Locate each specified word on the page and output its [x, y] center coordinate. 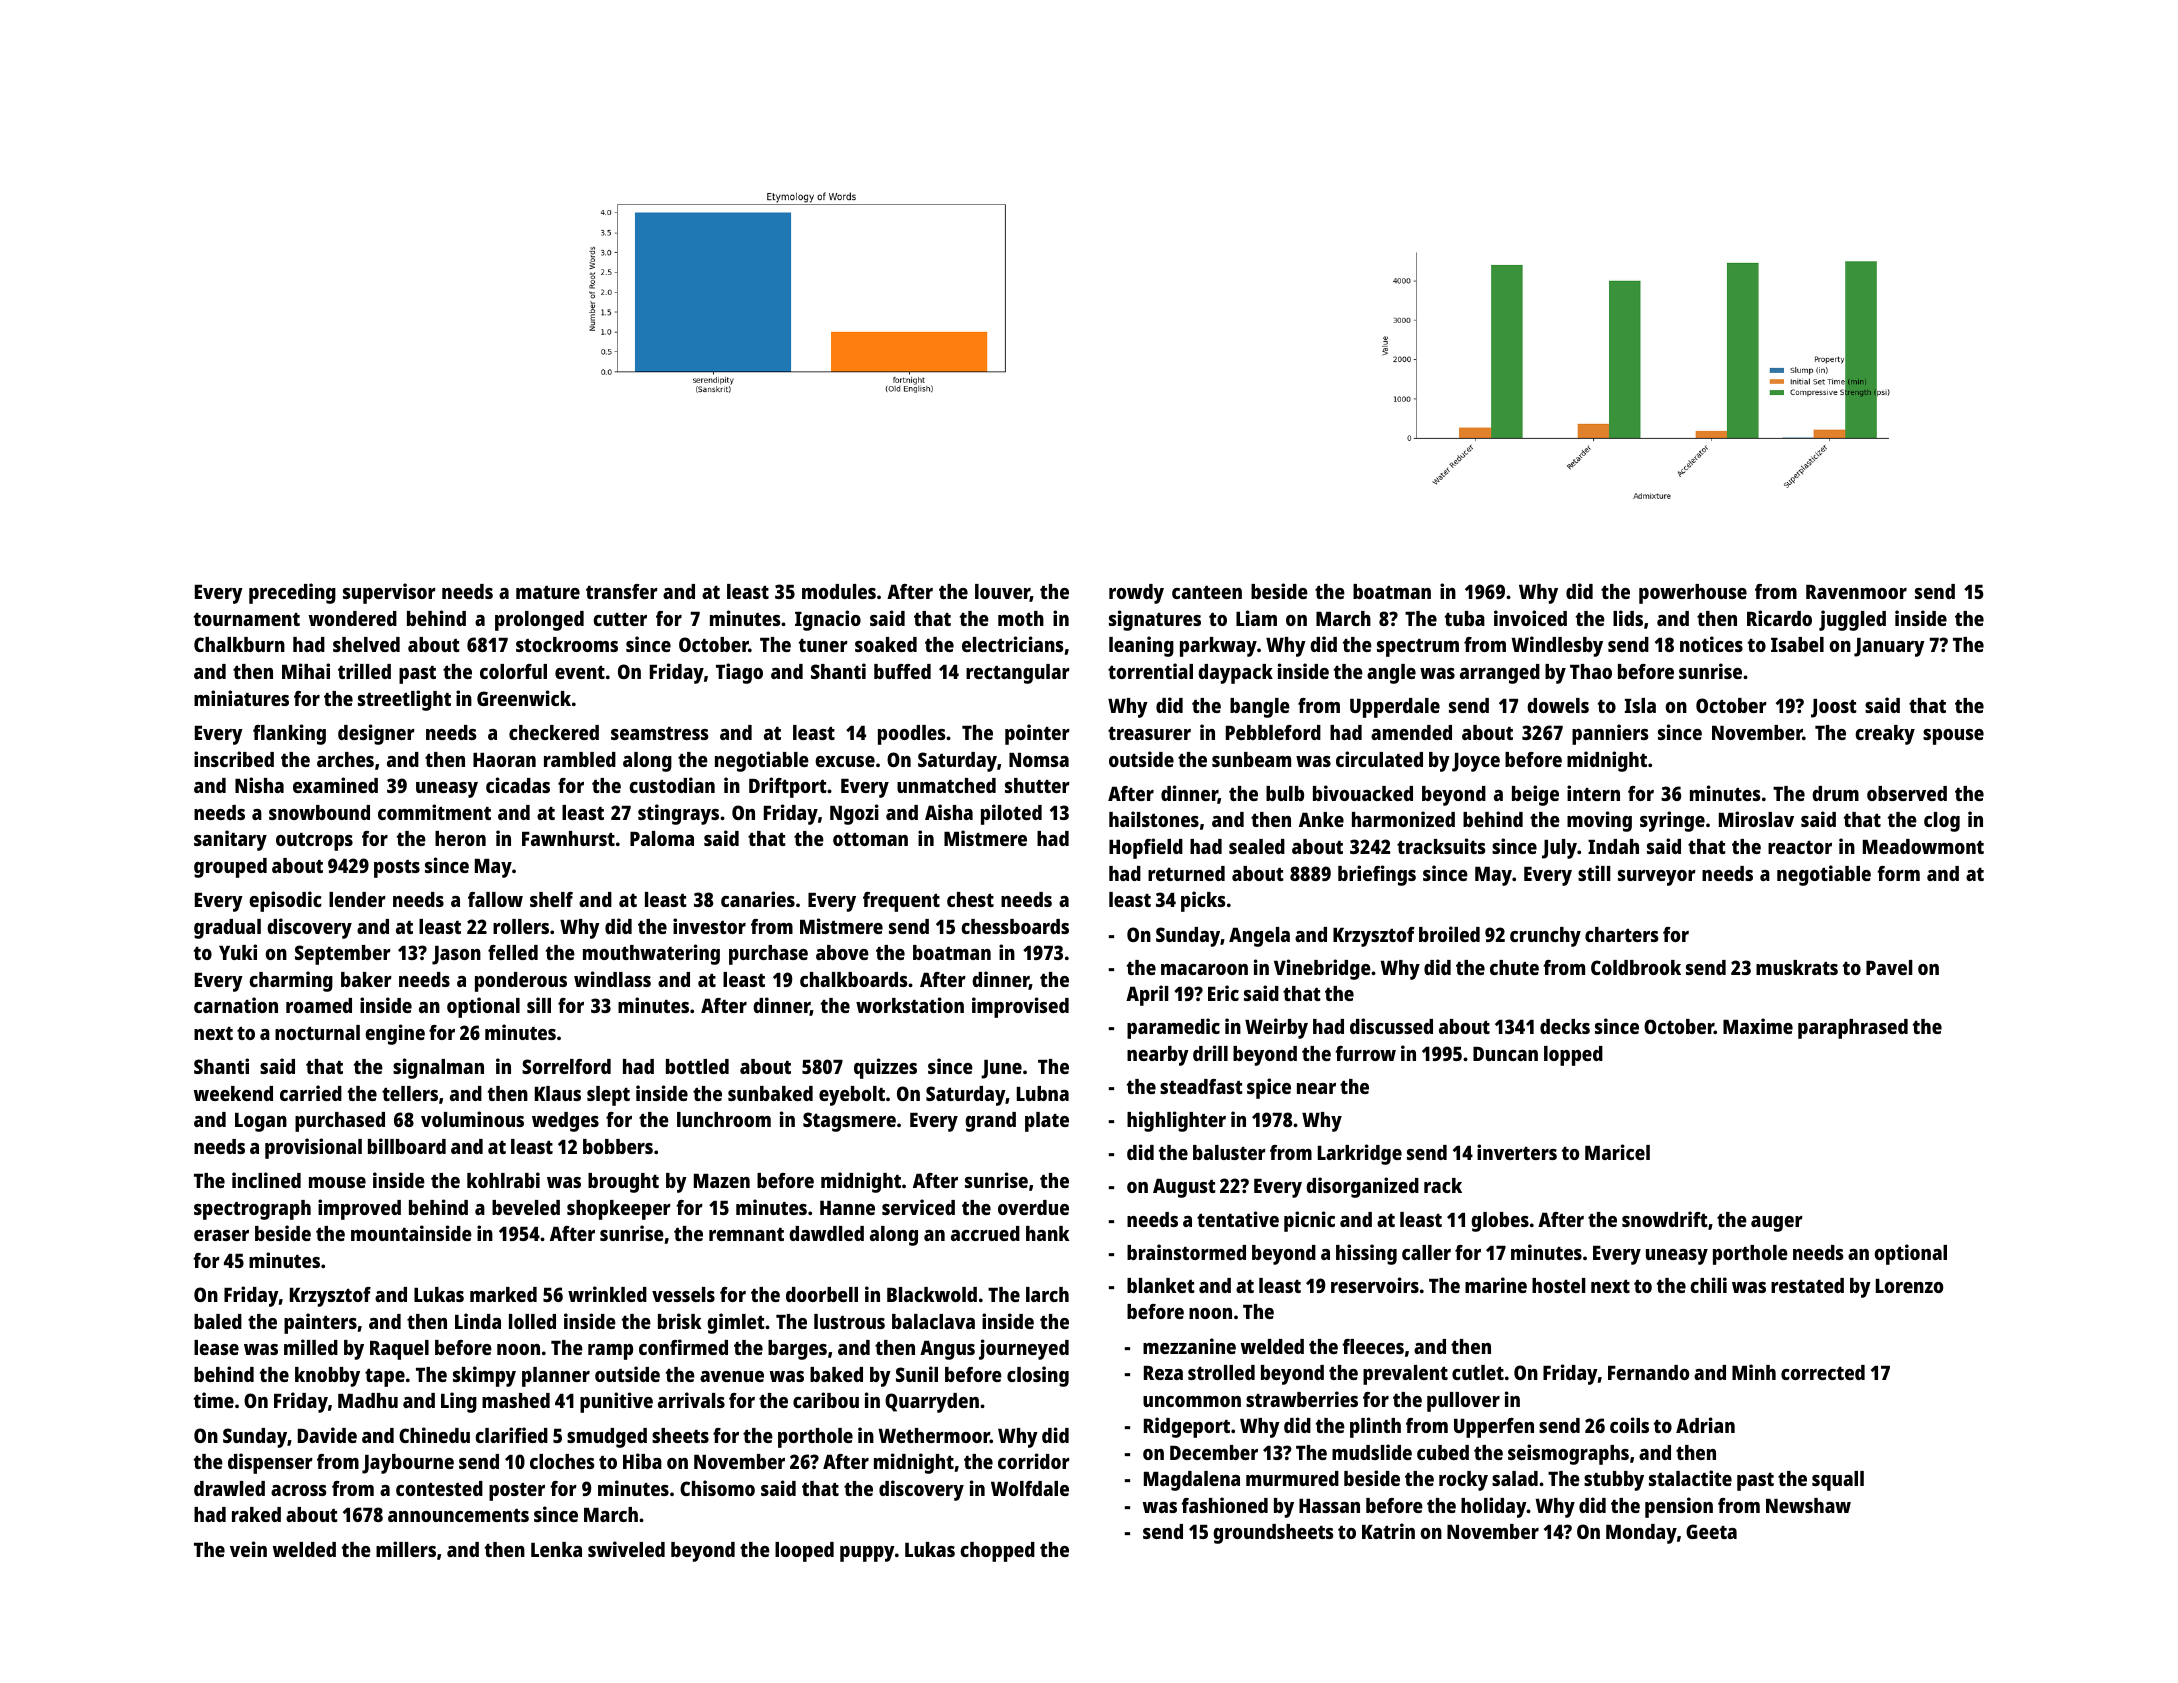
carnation [236, 1005]
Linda [478, 1321]
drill [1210, 1053]
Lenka [556, 1549]
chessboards [1015, 926]
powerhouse [1693, 594]
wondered [353, 618]
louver [1002, 593]
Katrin [1388, 1531]
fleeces [1373, 1346]
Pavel [1889, 967]
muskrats [1797, 967]
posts [397, 869]
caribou [826, 1400]
